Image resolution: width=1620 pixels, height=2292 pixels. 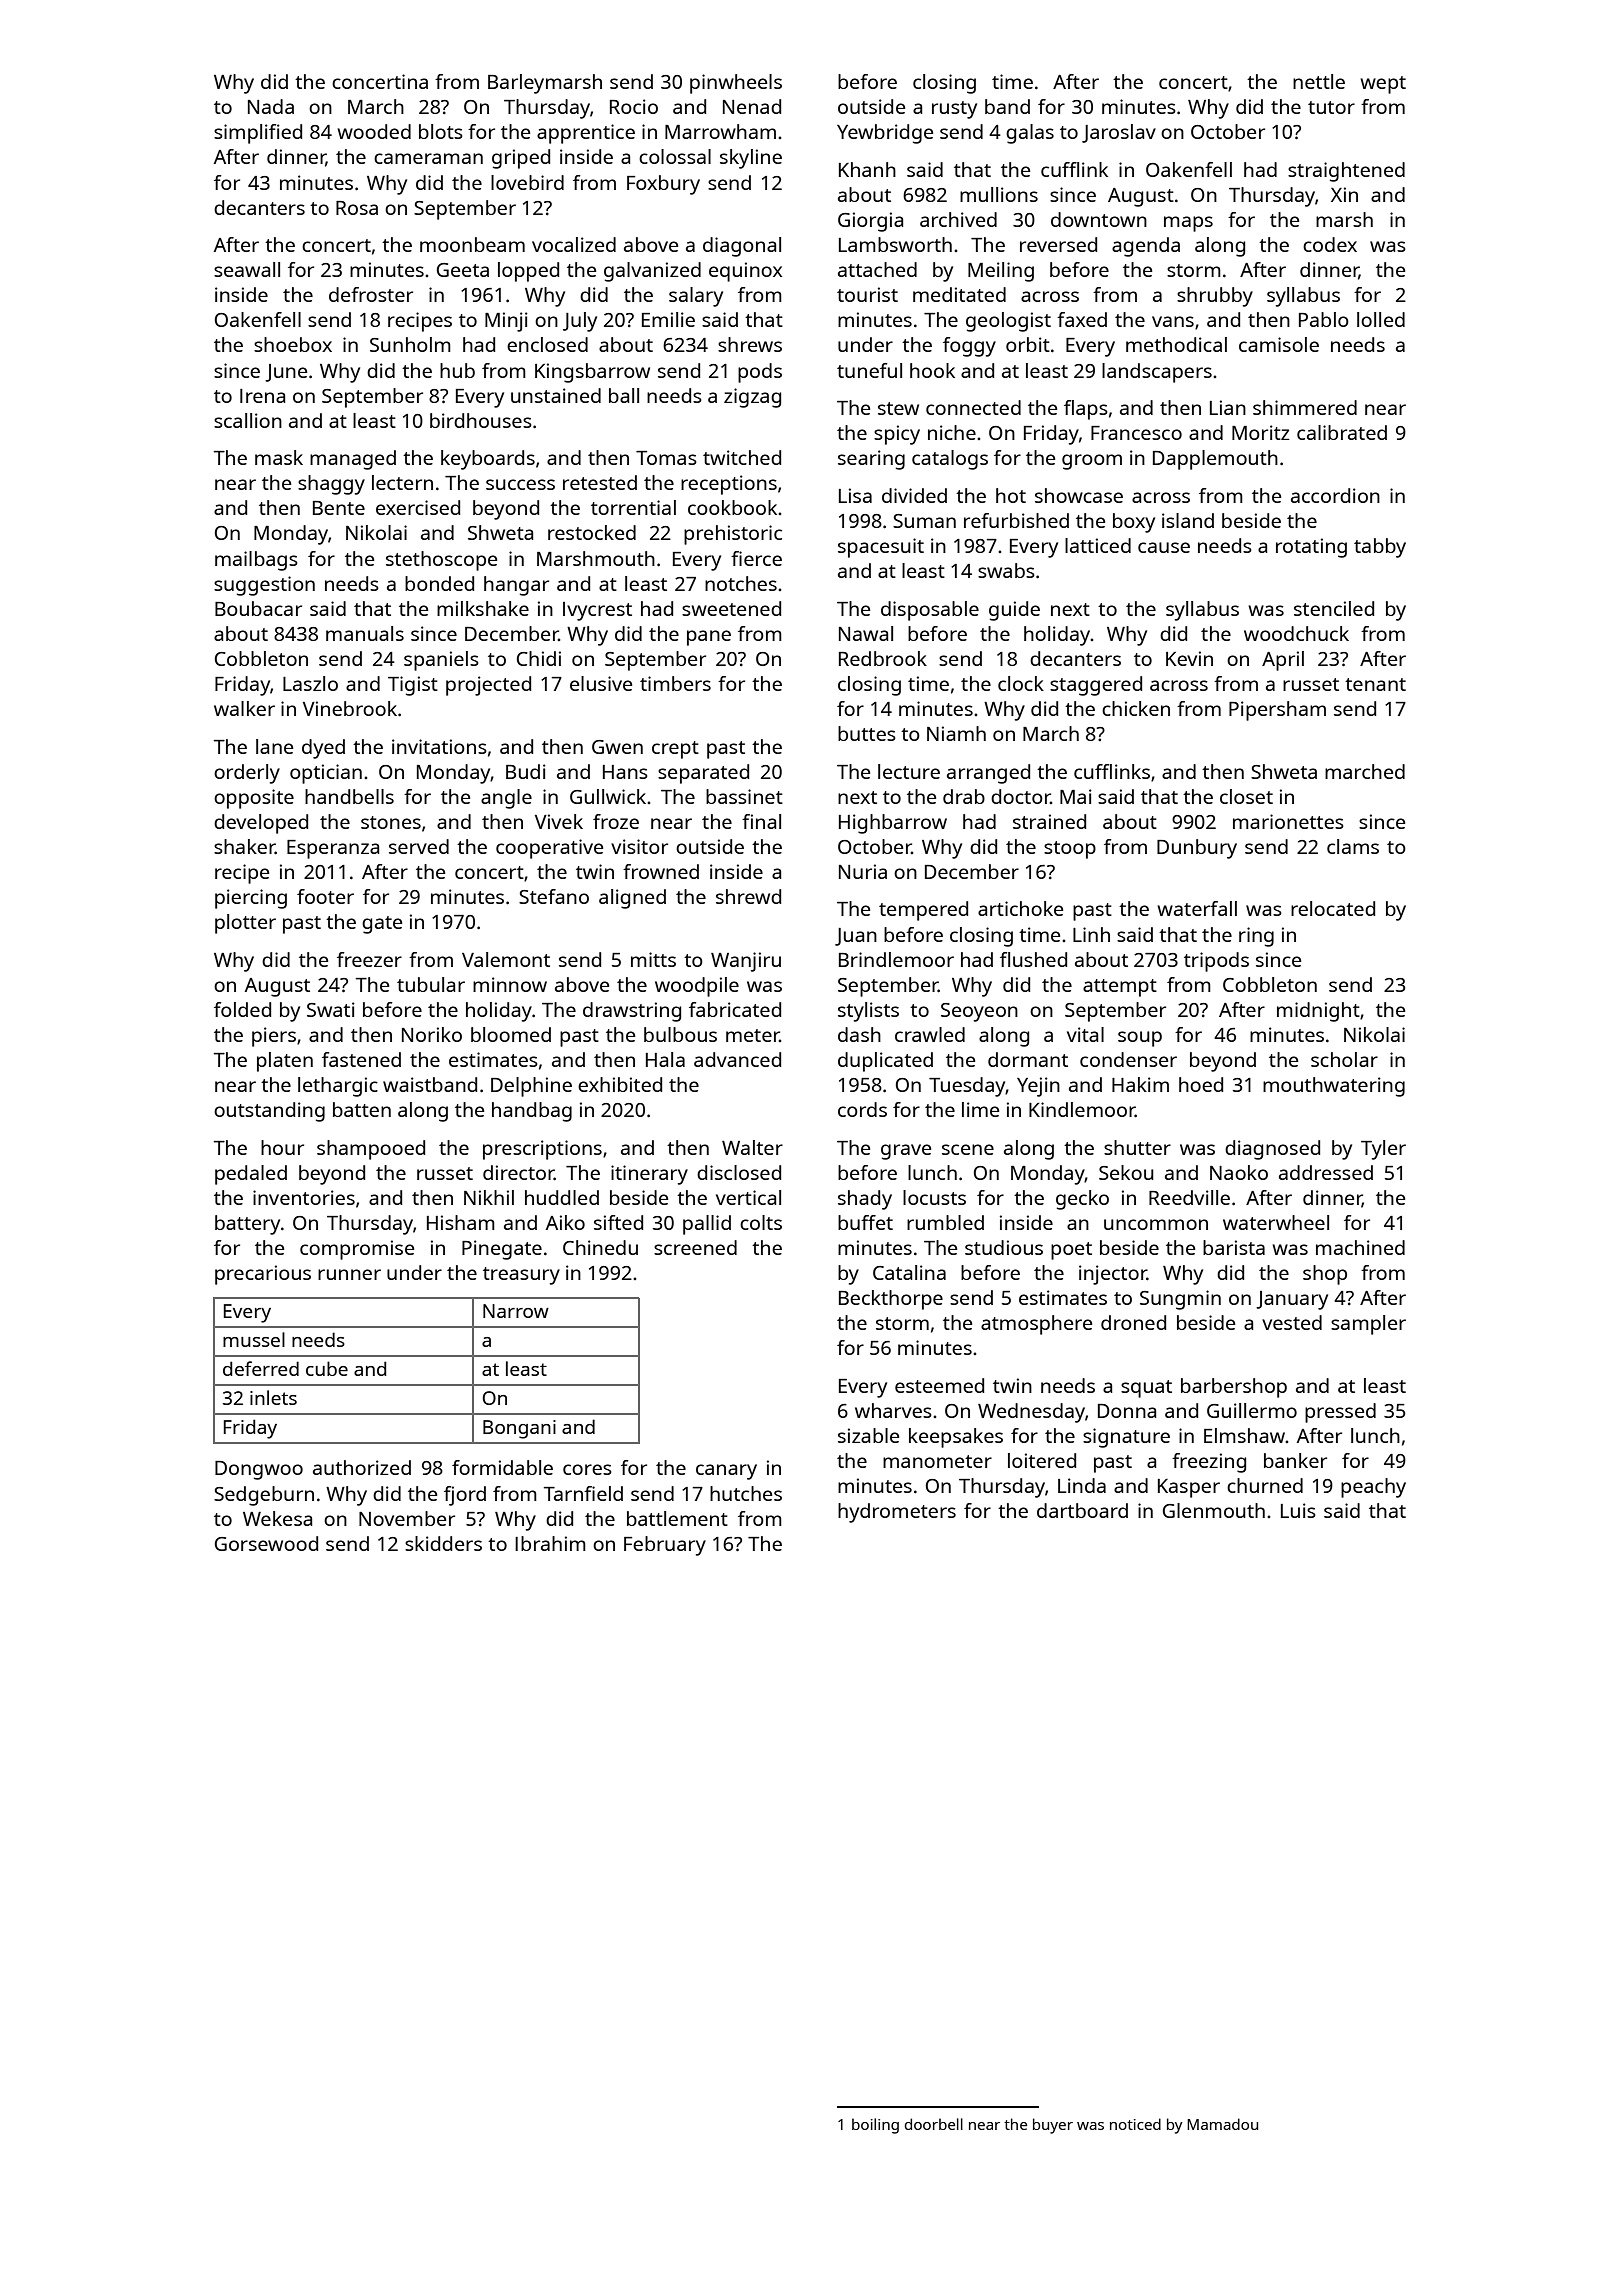 What do you see at coordinates (624, 395) in the screenshot?
I see `ball` at bounding box center [624, 395].
